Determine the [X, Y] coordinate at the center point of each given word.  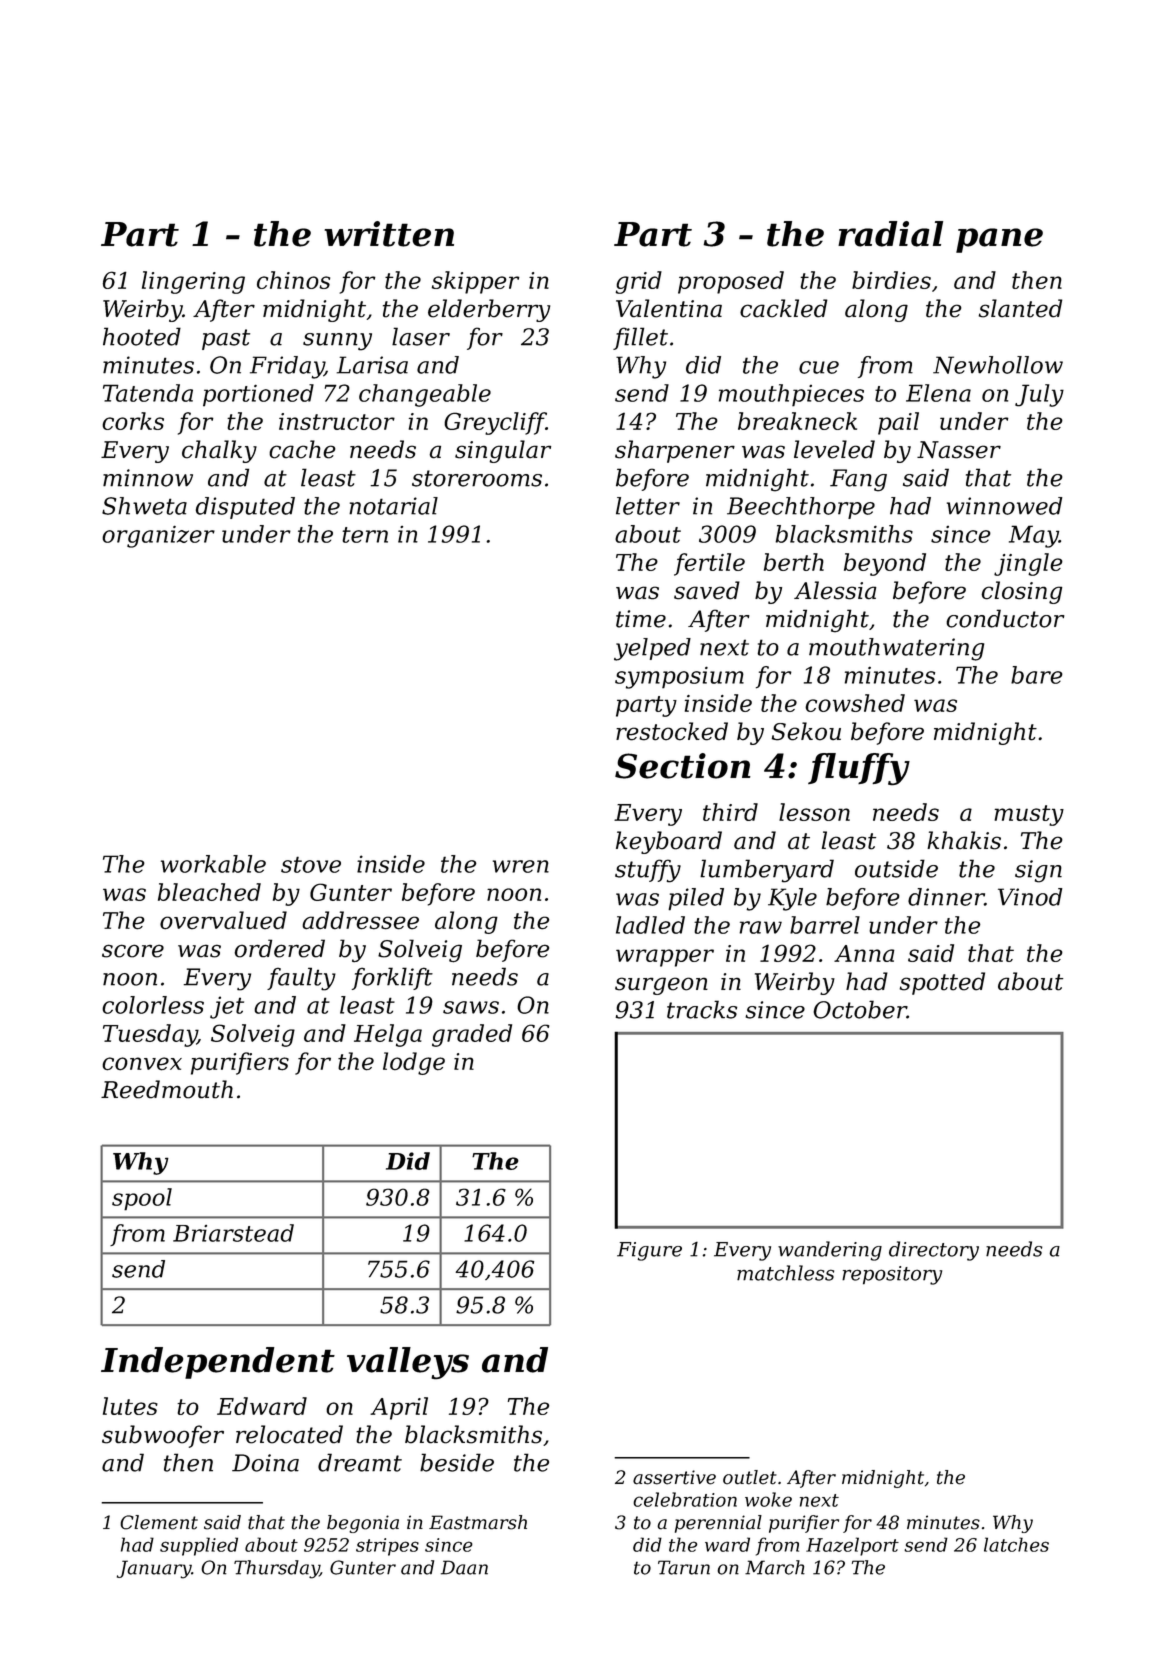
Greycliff [495, 423]
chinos [293, 280]
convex [142, 1064]
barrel [825, 925]
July [1039, 395]
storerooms [477, 478]
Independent [218, 1363]
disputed [245, 508]
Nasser [959, 450]
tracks [702, 1009]
